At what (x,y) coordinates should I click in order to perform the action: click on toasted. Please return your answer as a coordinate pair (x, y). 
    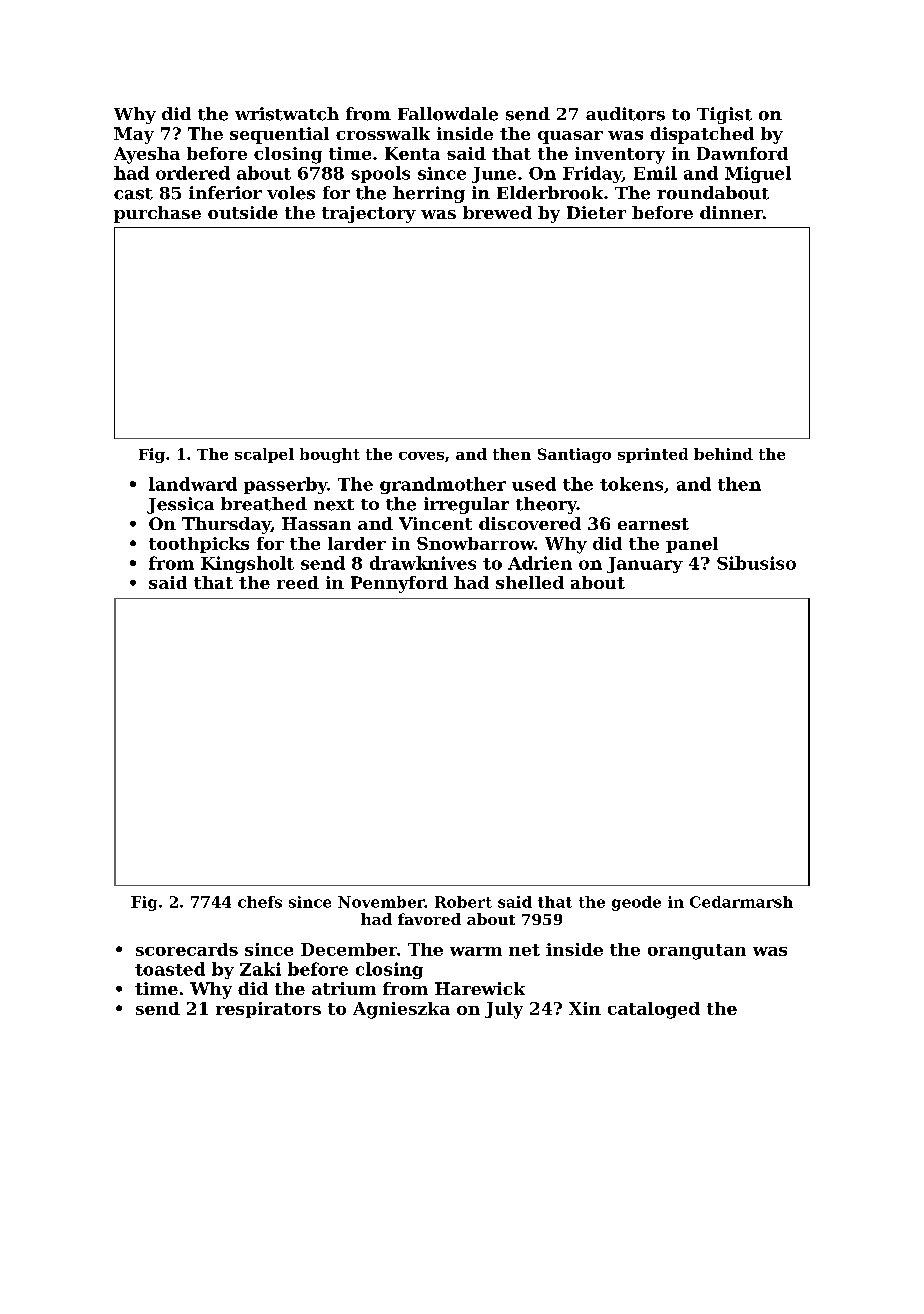
    Looking at the image, I should click on (170, 969).
